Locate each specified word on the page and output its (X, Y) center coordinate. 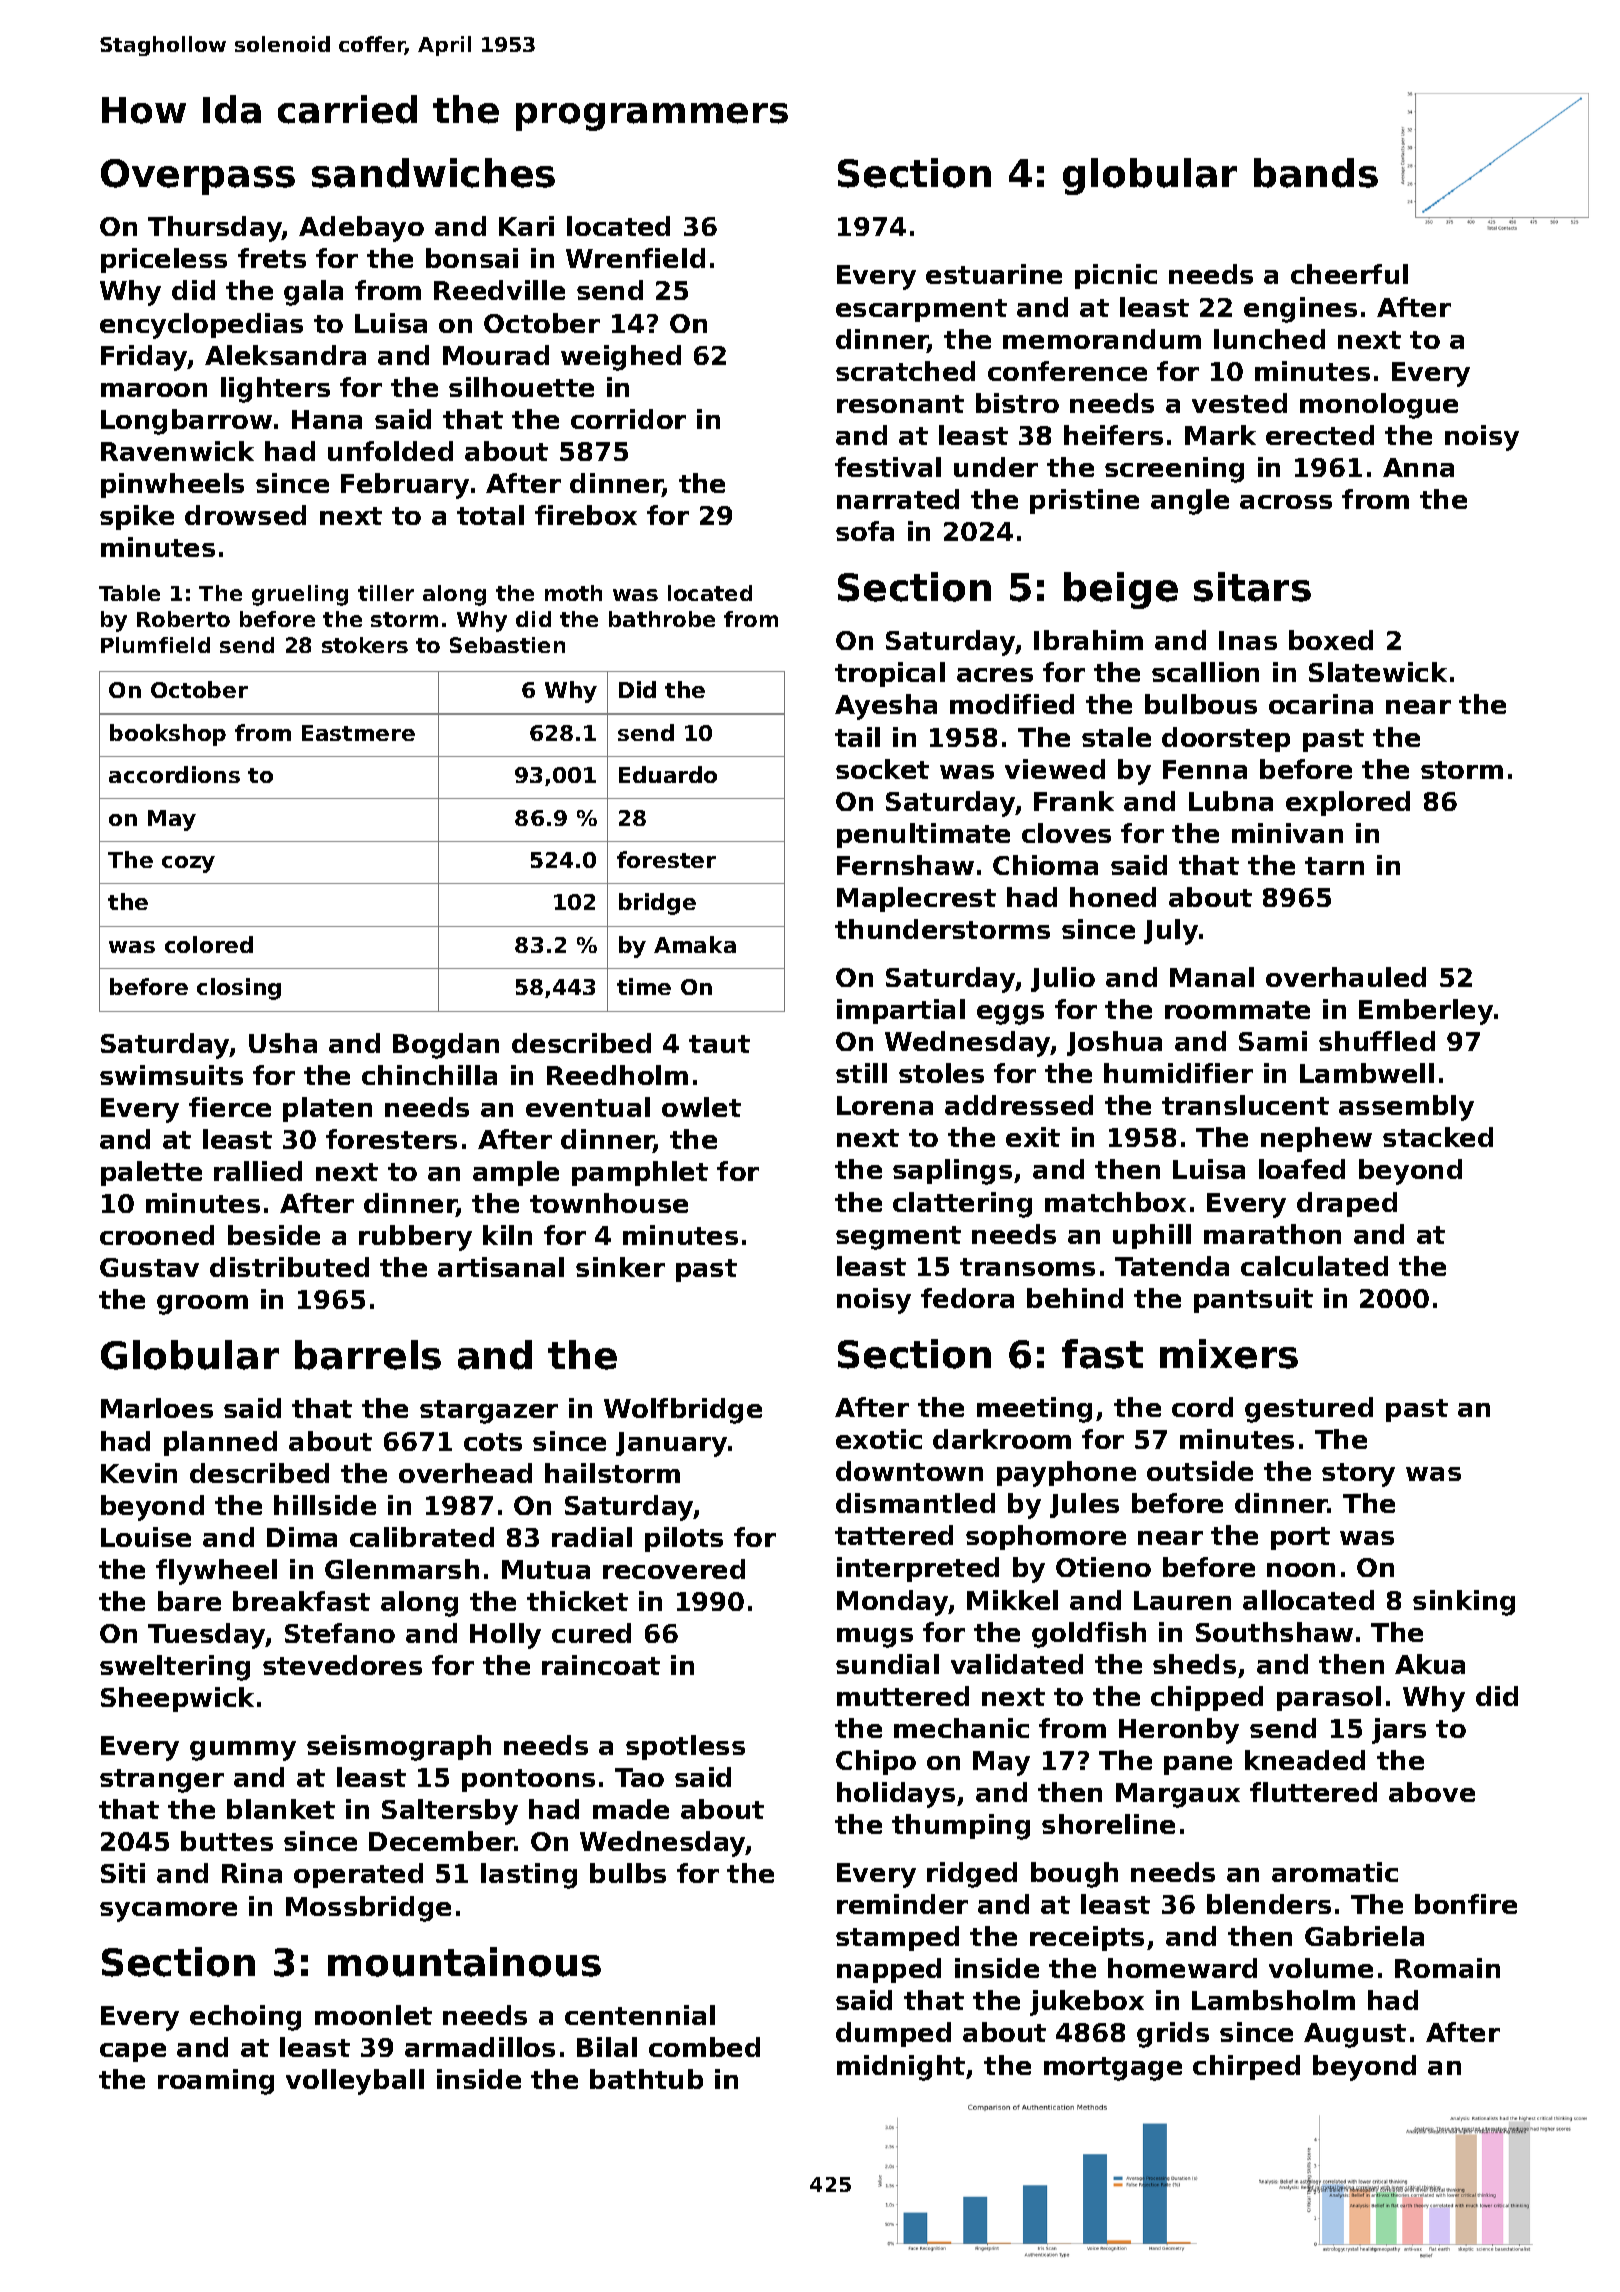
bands (1316, 173)
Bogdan (446, 1046)
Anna (1418, 467)
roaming (216, 2082)
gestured (1309, 1410)
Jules (1084, 1505)
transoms (1027, 1267)
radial (592, 1537)
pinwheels (172, 485)
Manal (1212, 977)
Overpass (198, 177)
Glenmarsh (402, 1569)
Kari (526, 226)
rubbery (415, 1238)
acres (995, 675)
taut (719, 1044)
